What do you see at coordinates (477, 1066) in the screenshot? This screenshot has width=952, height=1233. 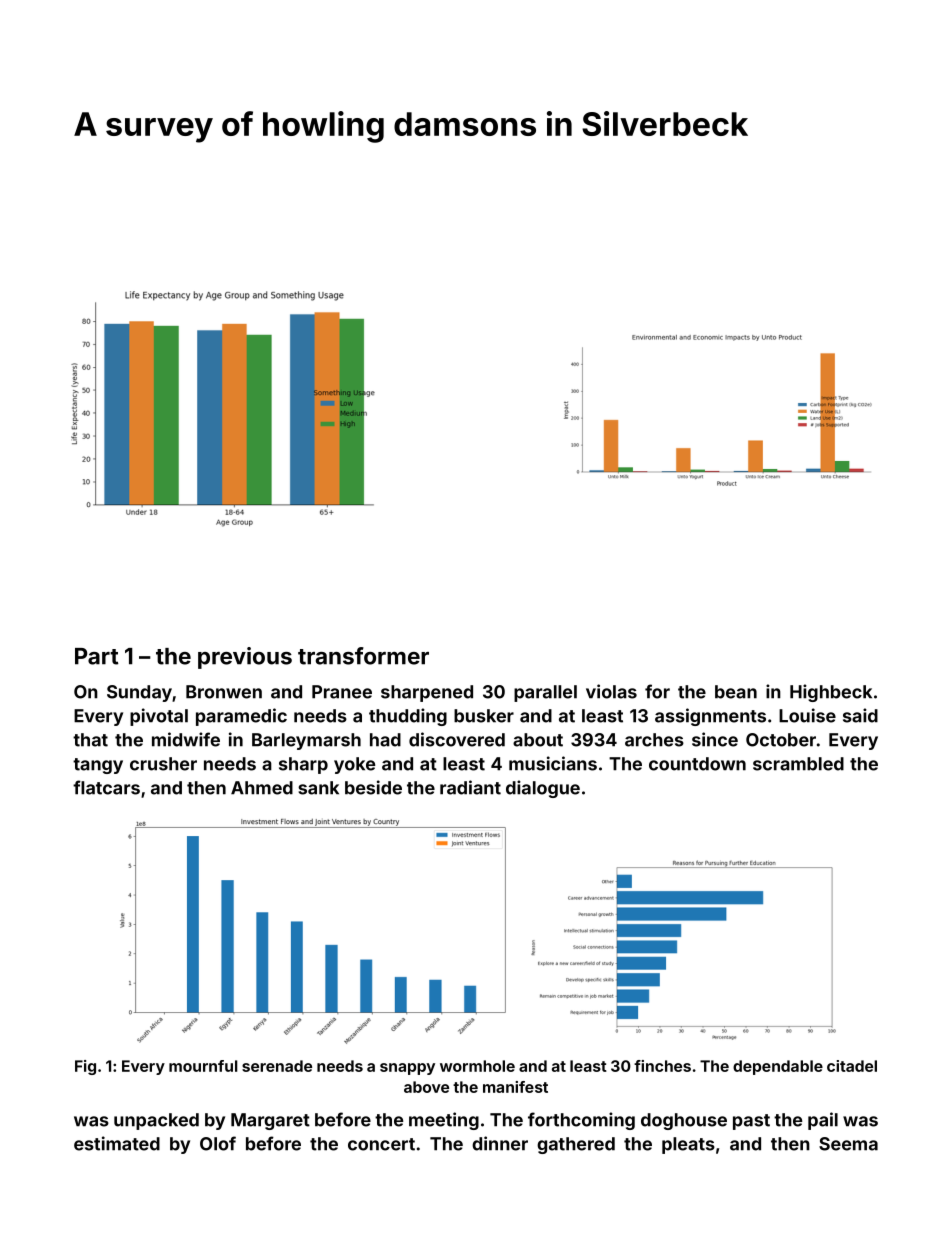 I see `wormhole` at bounding box center [477, 1066].
